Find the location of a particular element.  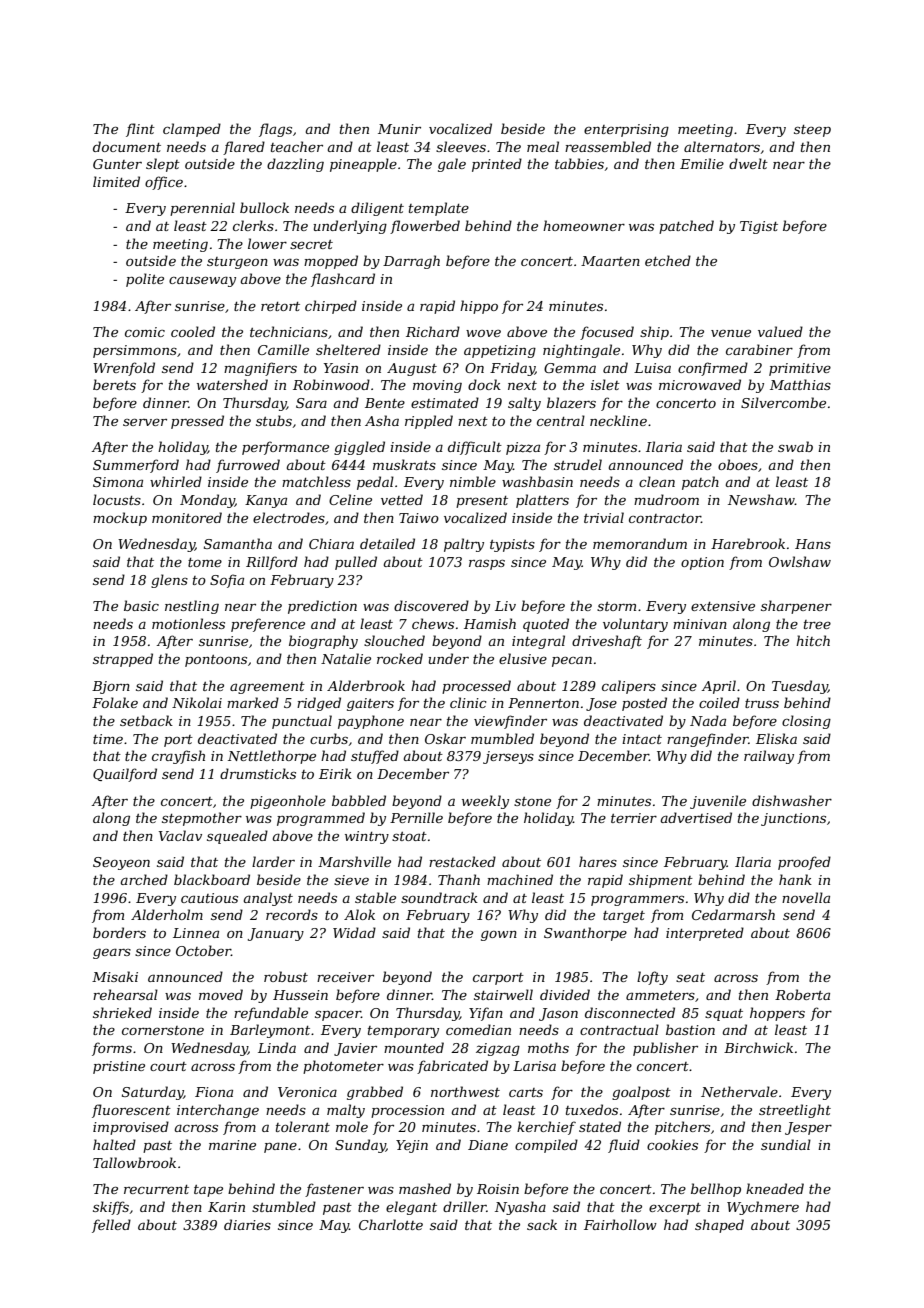

causeway is located at coordinates (202, 281).
